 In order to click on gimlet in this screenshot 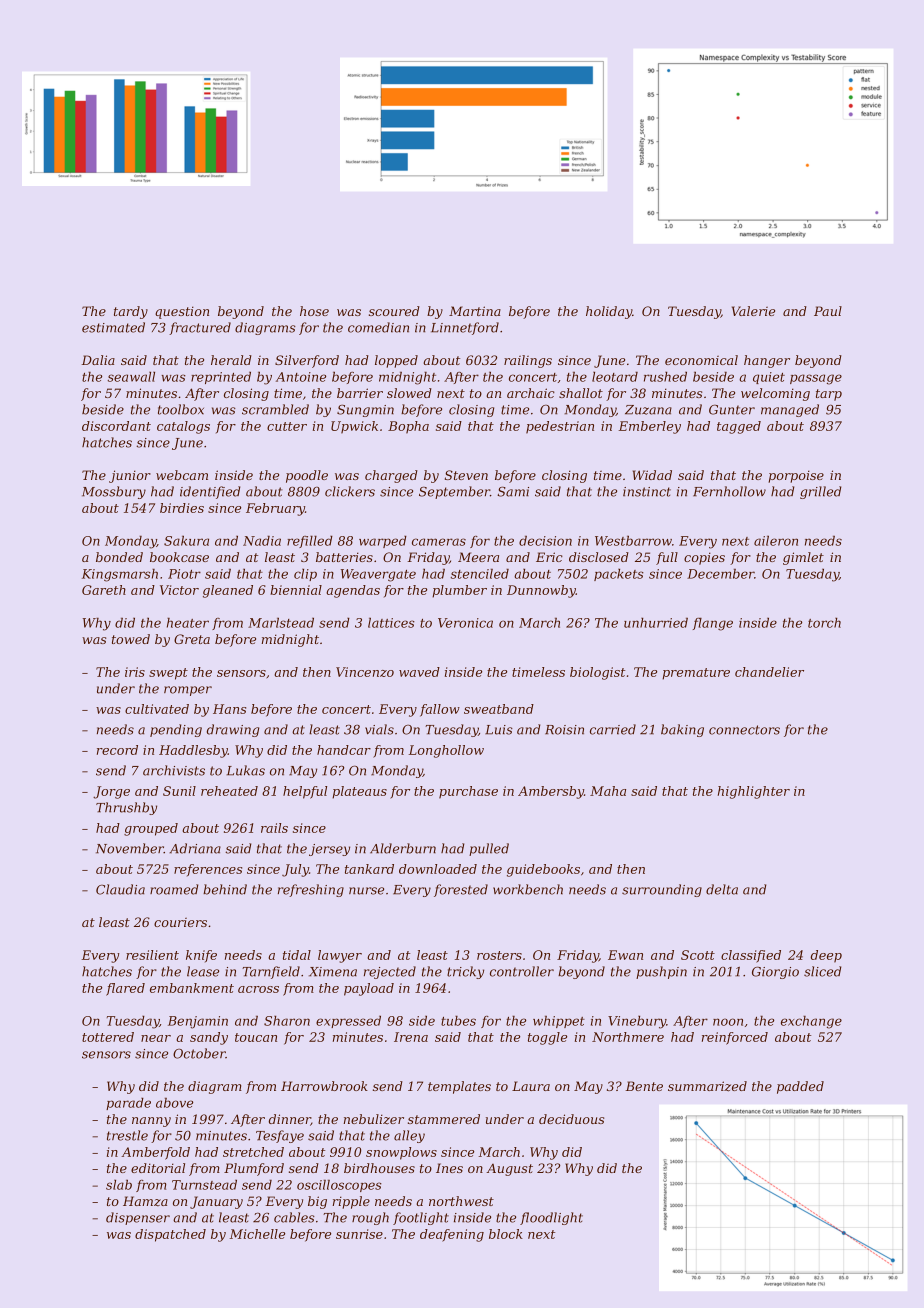, I will do `click(803, 558)`.
